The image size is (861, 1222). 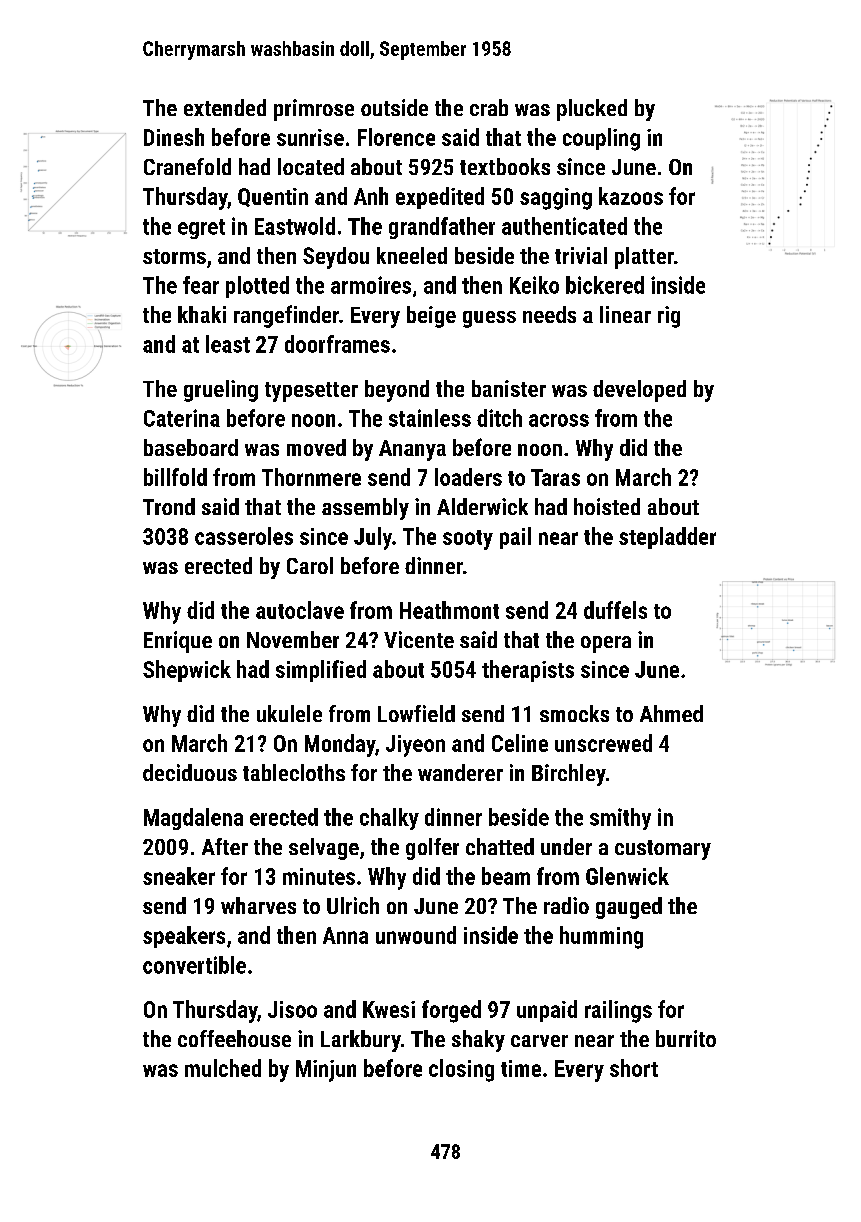 What do you see at coordinates (521, 1068) in the screenshot?
I see `time` at bounding box center [521, 1068].
